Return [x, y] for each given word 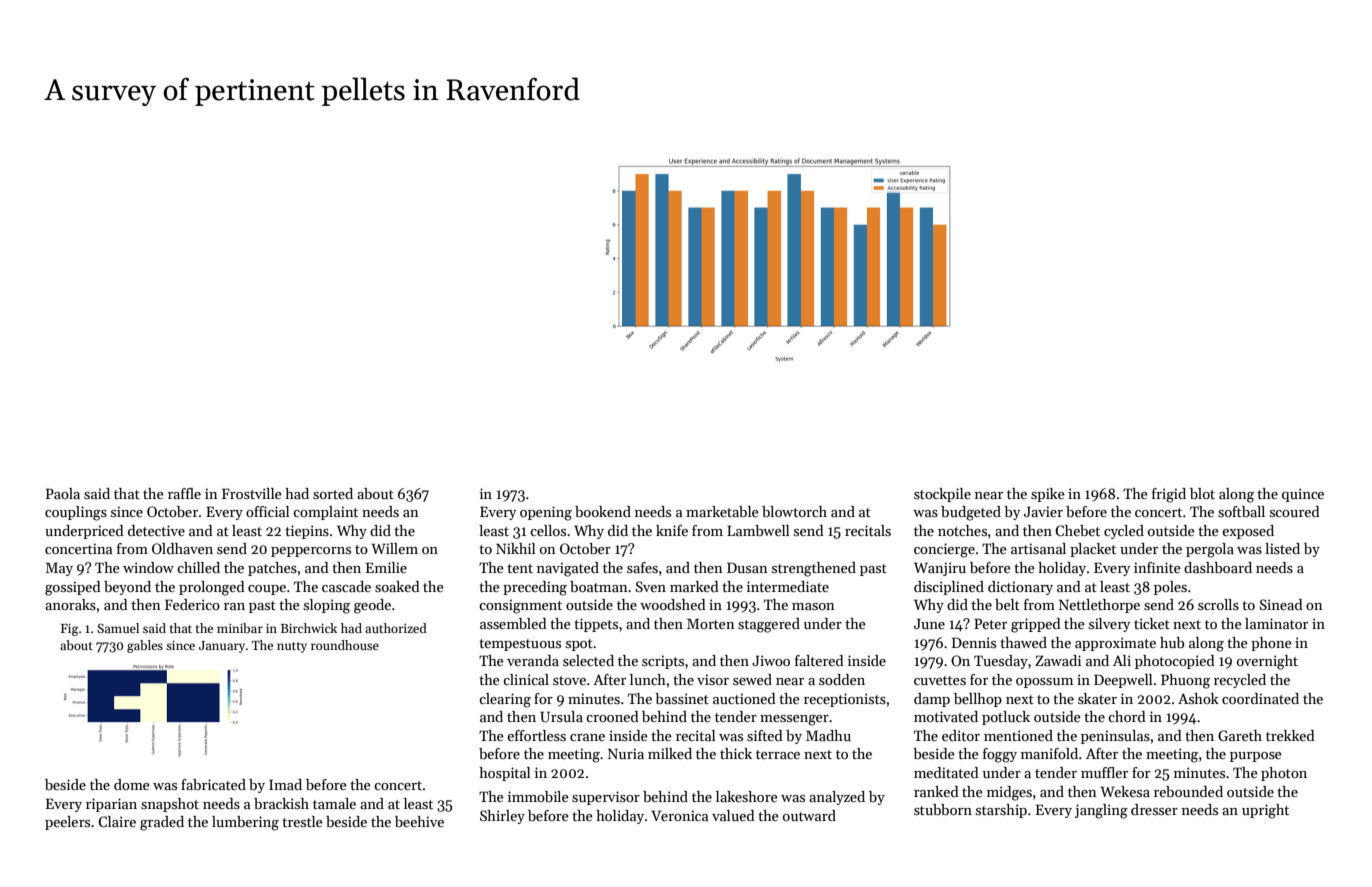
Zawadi [1058, 660]
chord [1127, 716]
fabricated [213, 784]
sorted [333, 493]
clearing [505, 700]
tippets [596, 625]
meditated [946, 772]
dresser [1154, 809]
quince [1303, 495]
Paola [63, 493]
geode [372, 606]
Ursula [561, 716]
